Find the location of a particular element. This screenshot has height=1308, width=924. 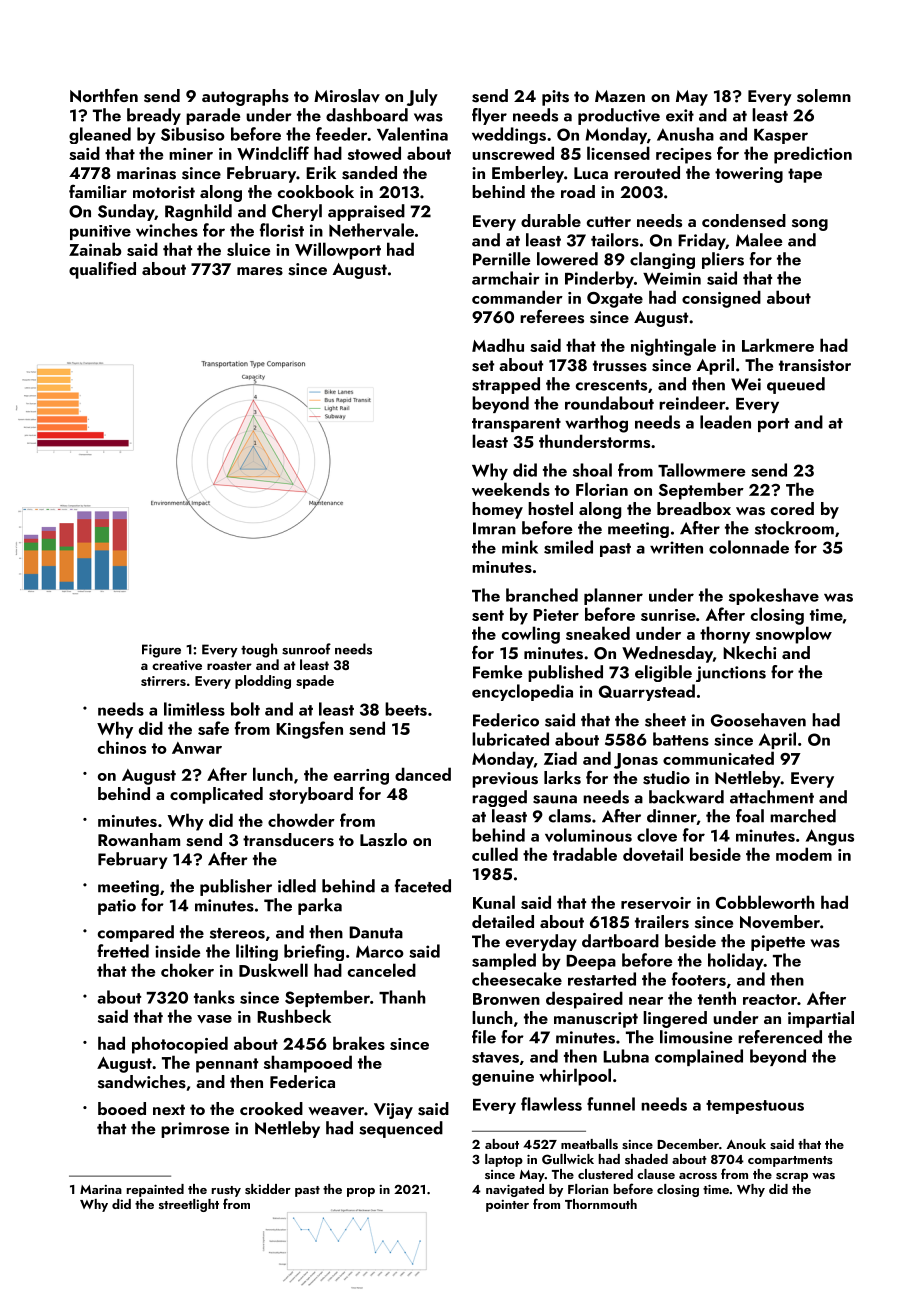

canceled is located at coordinates (382, 970).
